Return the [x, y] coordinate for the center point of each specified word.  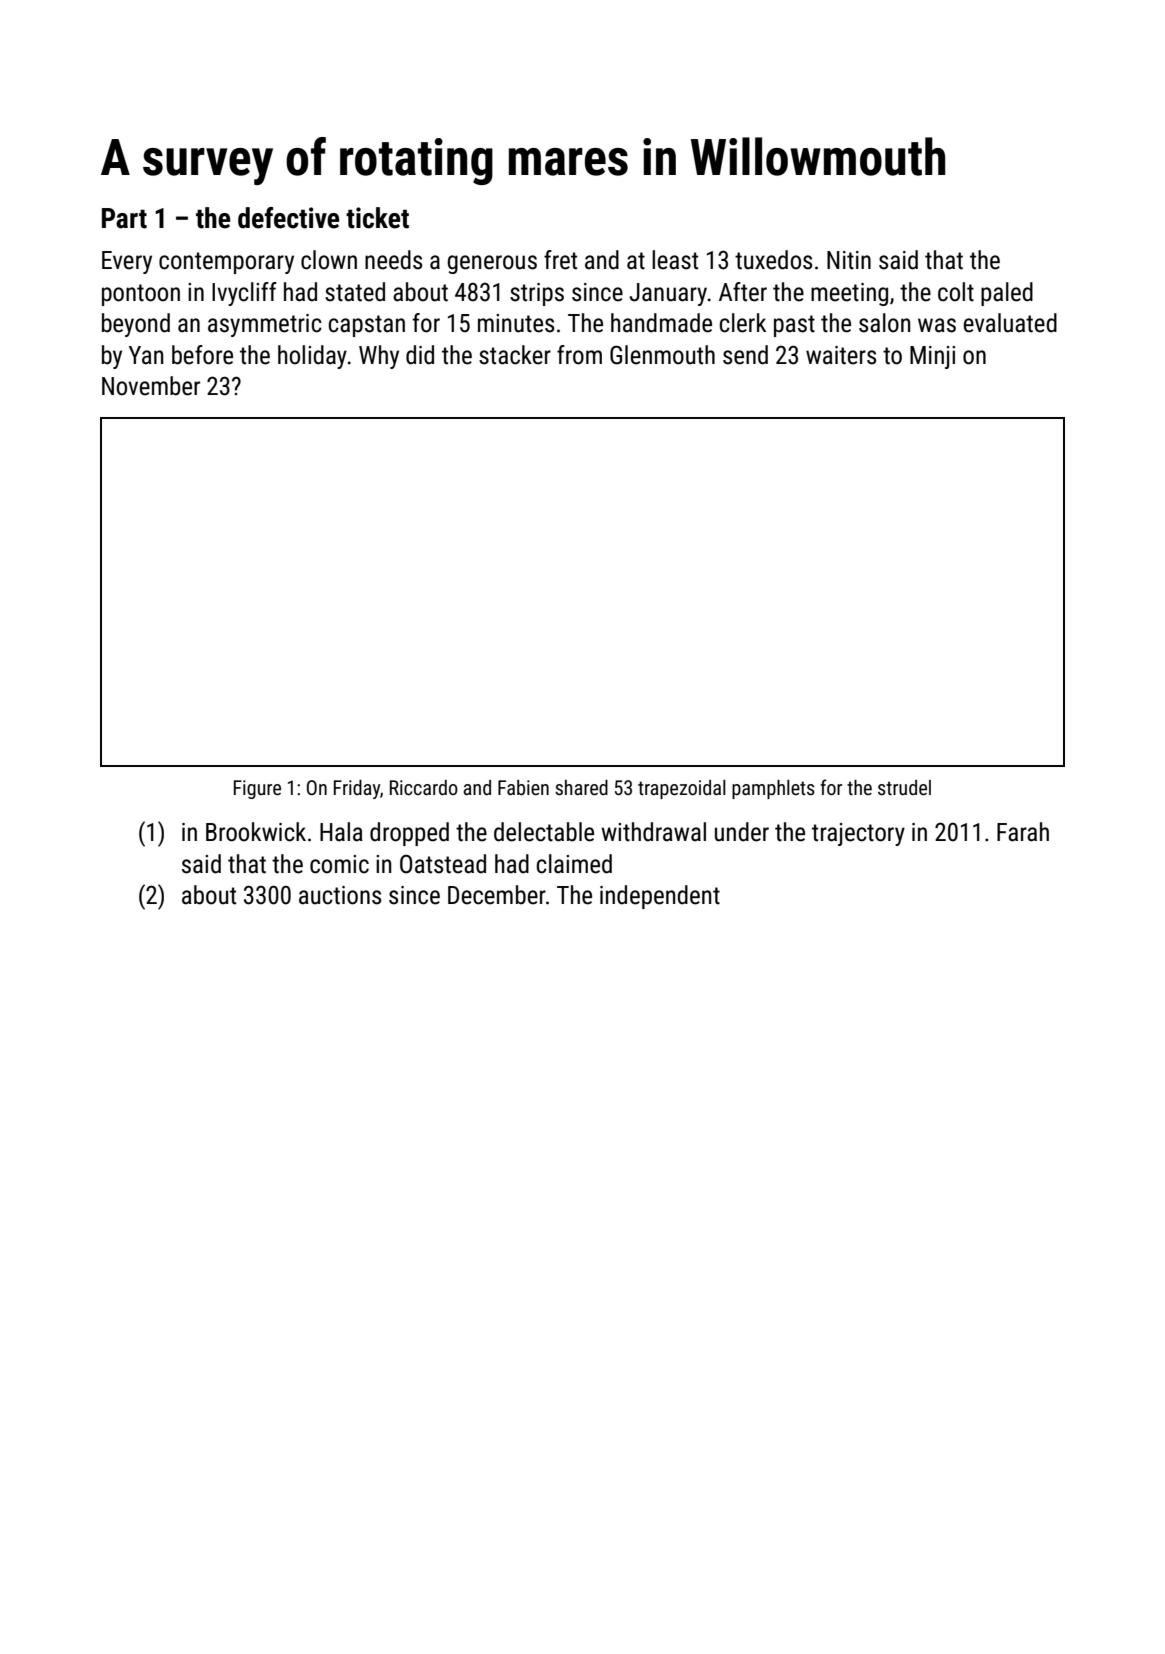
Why [379, 357]
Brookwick [256, 832]
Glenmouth [662, 355]
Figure [257, 789]
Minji [932, 357]
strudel [904, 787]
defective [288, 218]
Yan [146, 355]
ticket [377, 218]
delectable [544, 832]
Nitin [849, 260]
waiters [841, 355]
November [151, 386]
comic [339, 864]
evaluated [1010, 323]
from [579, 355]
